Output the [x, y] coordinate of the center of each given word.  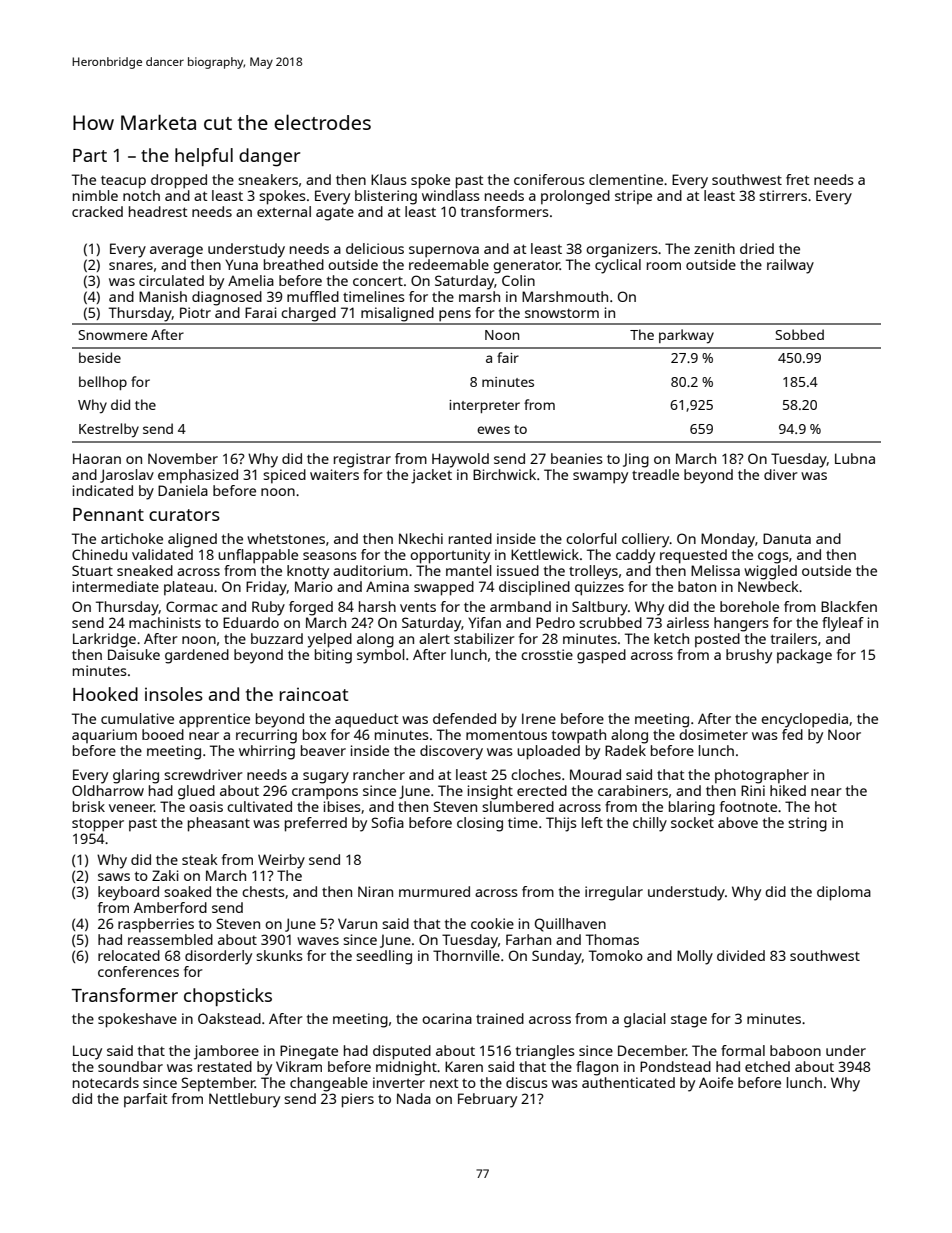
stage [689, 1021]
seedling [384, 957]
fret [798, 179]
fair [508, 357]
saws [114, 877]
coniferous [549, 179]
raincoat [314, 694]
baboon [795, 1050]
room [664, 266]
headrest [158, 211]
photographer [762, 776]
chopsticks [228, 997]
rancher [379, 774]
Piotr [195, 312]
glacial [645, 1020]
